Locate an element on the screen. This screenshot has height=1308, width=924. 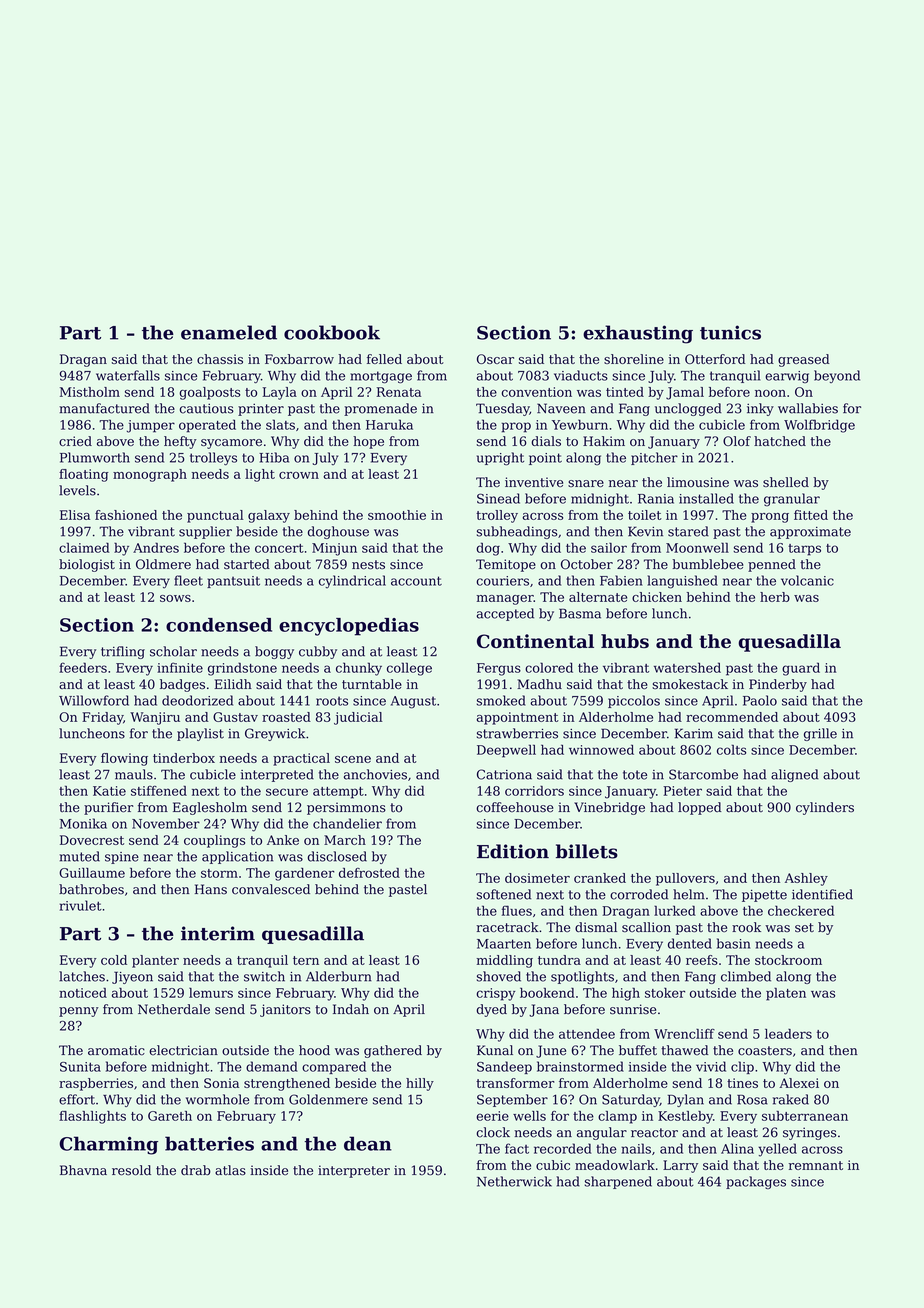
Gareth is located at coordinates (170, 1116).
